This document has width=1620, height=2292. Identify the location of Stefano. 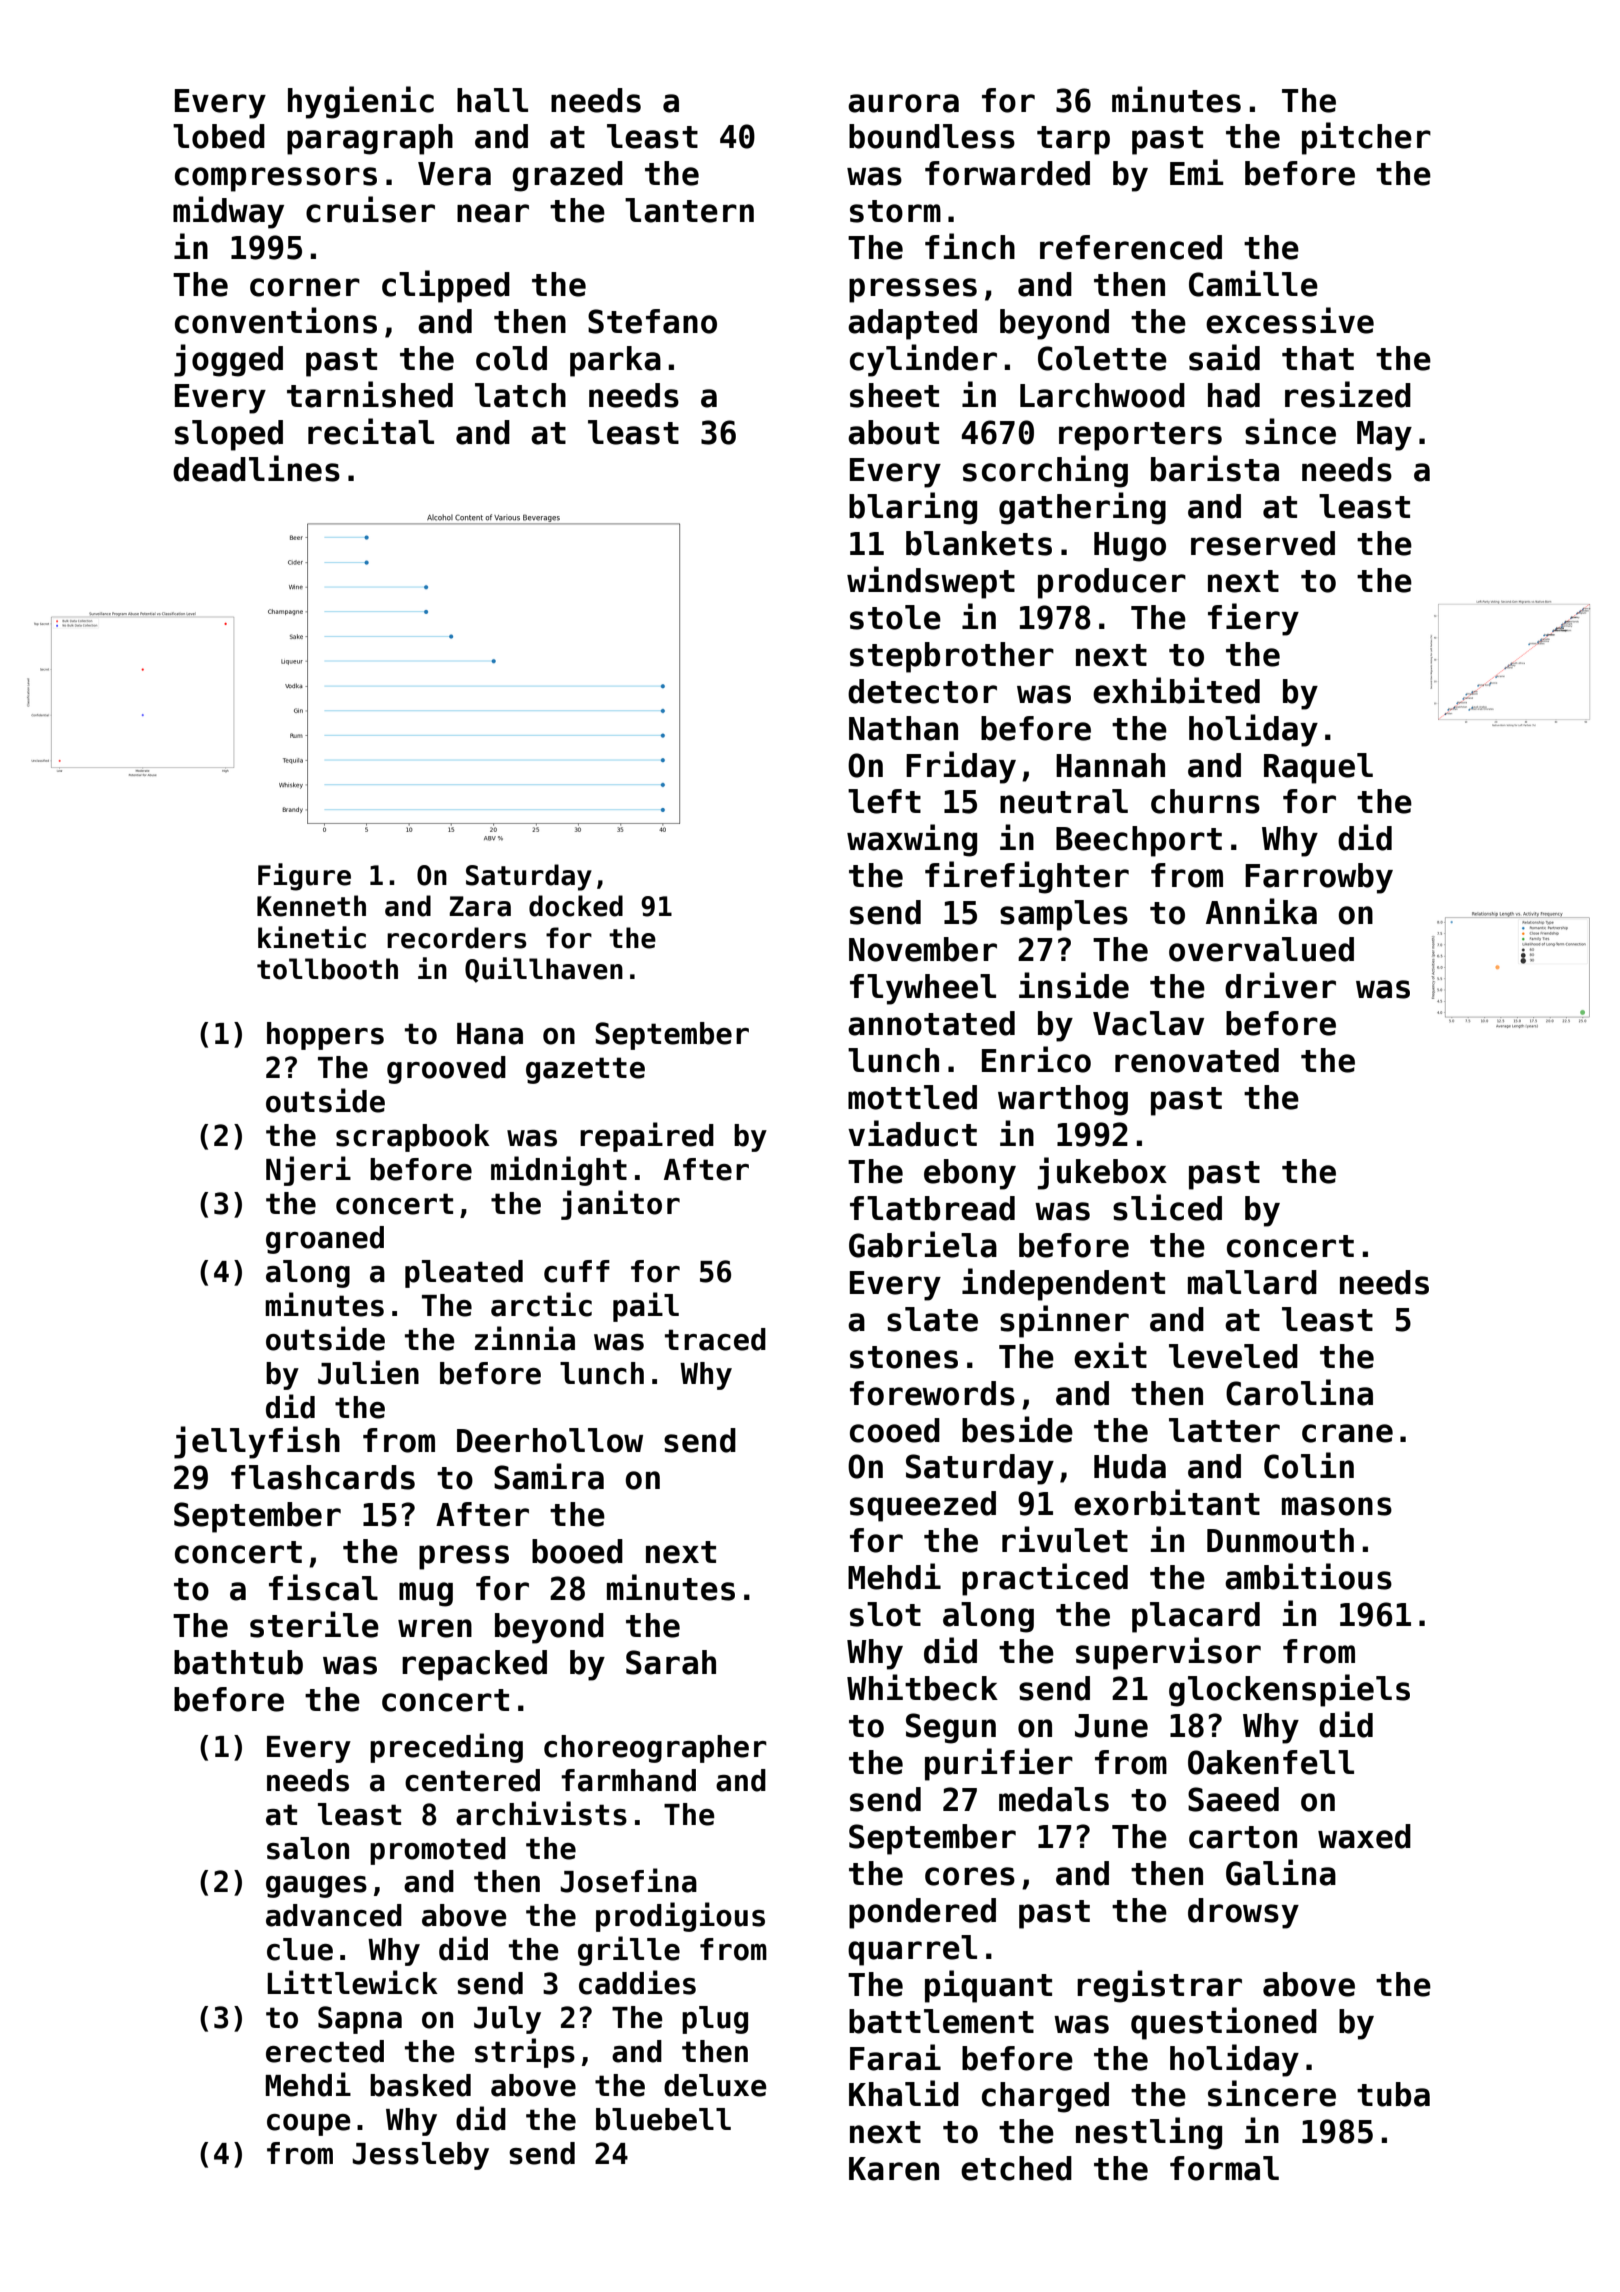
(652, 321).
